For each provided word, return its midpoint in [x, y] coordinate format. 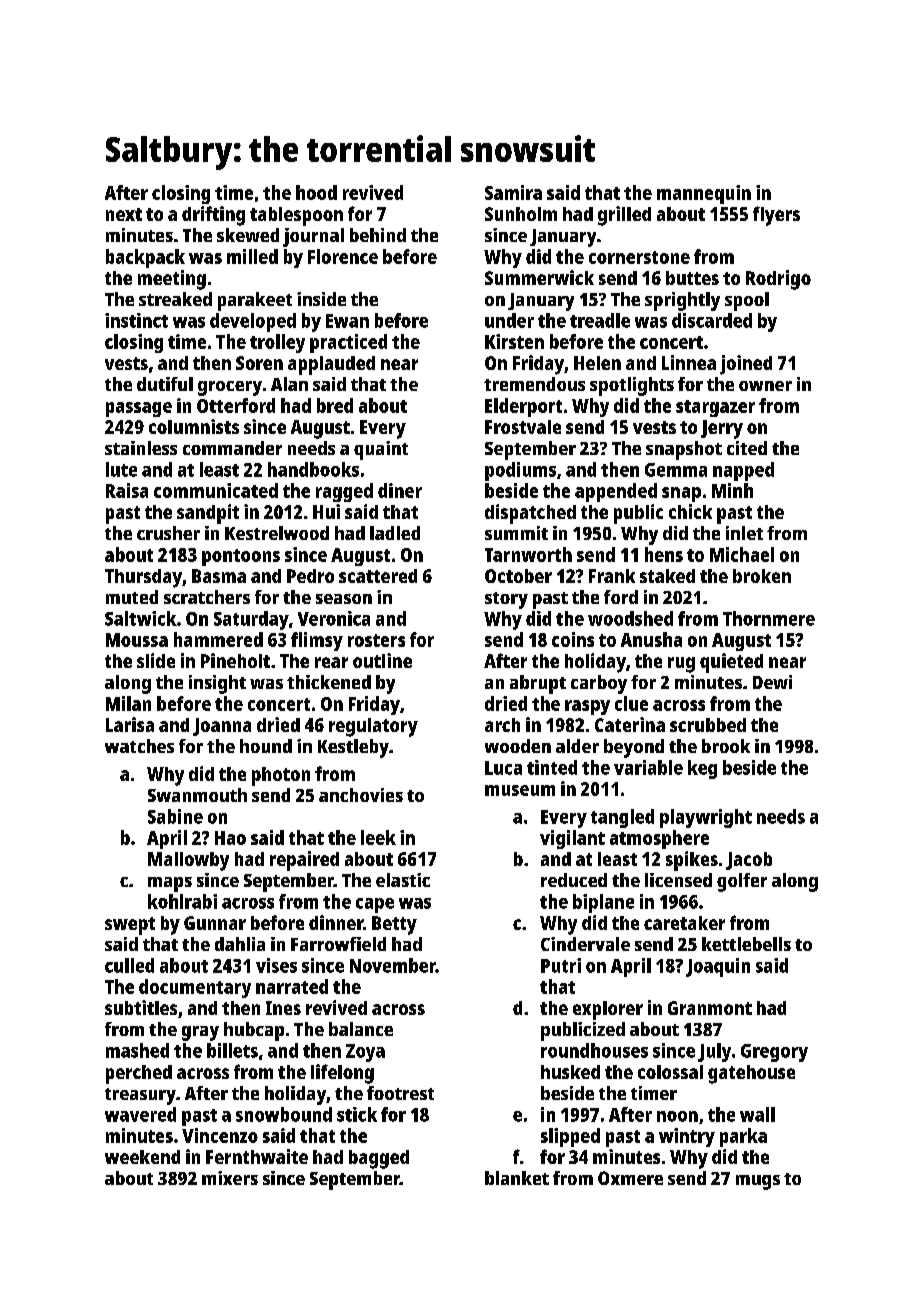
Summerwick [539, 277]
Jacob [749, 861]
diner [400, 490]
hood [316, 192]
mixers [230, 1178]
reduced [574, 880]
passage [139, 409]
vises [276, 965]
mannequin [704, 194]
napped [743, 471]
